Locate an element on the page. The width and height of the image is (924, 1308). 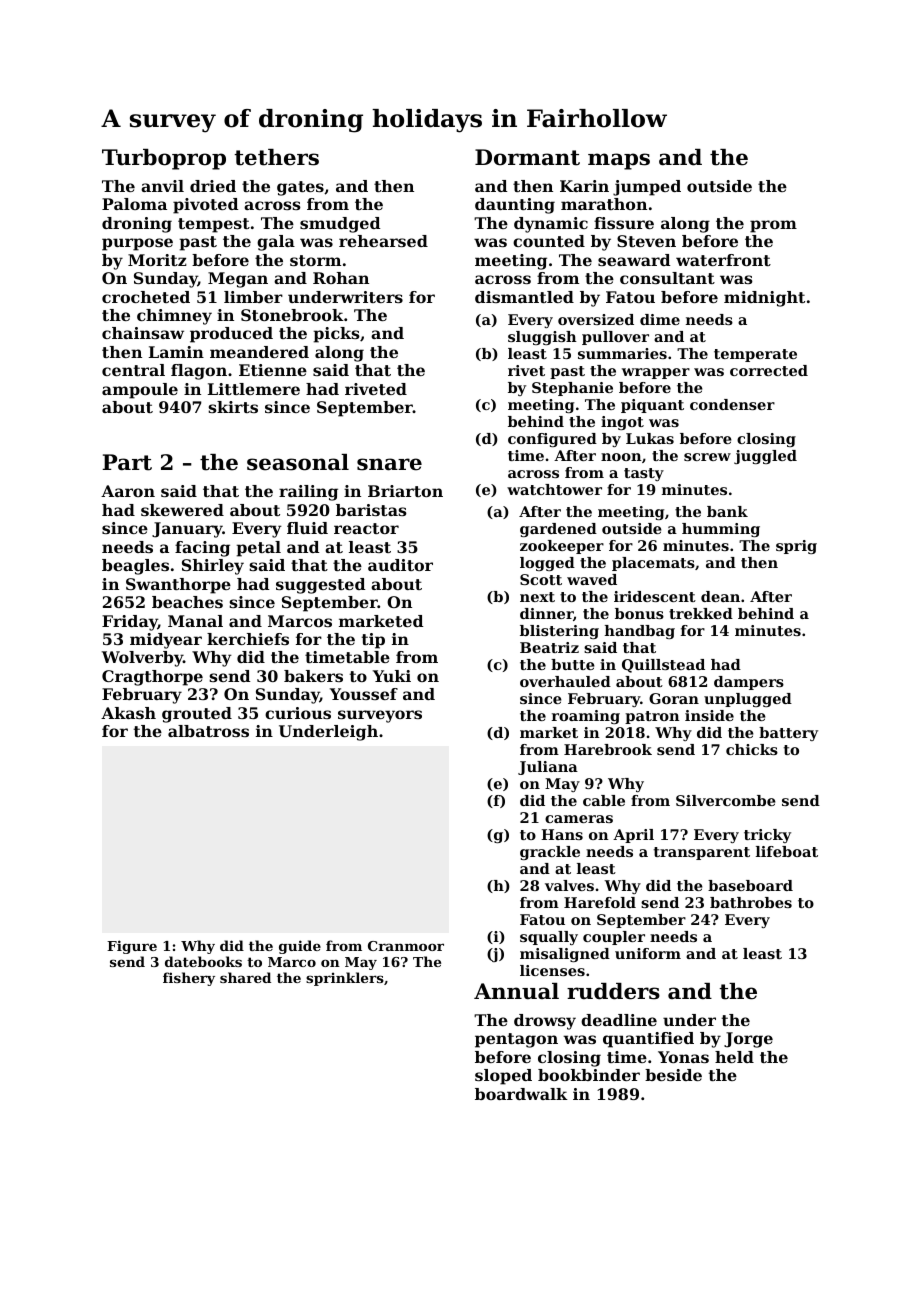
prom is located at coordinates (773, 226).
